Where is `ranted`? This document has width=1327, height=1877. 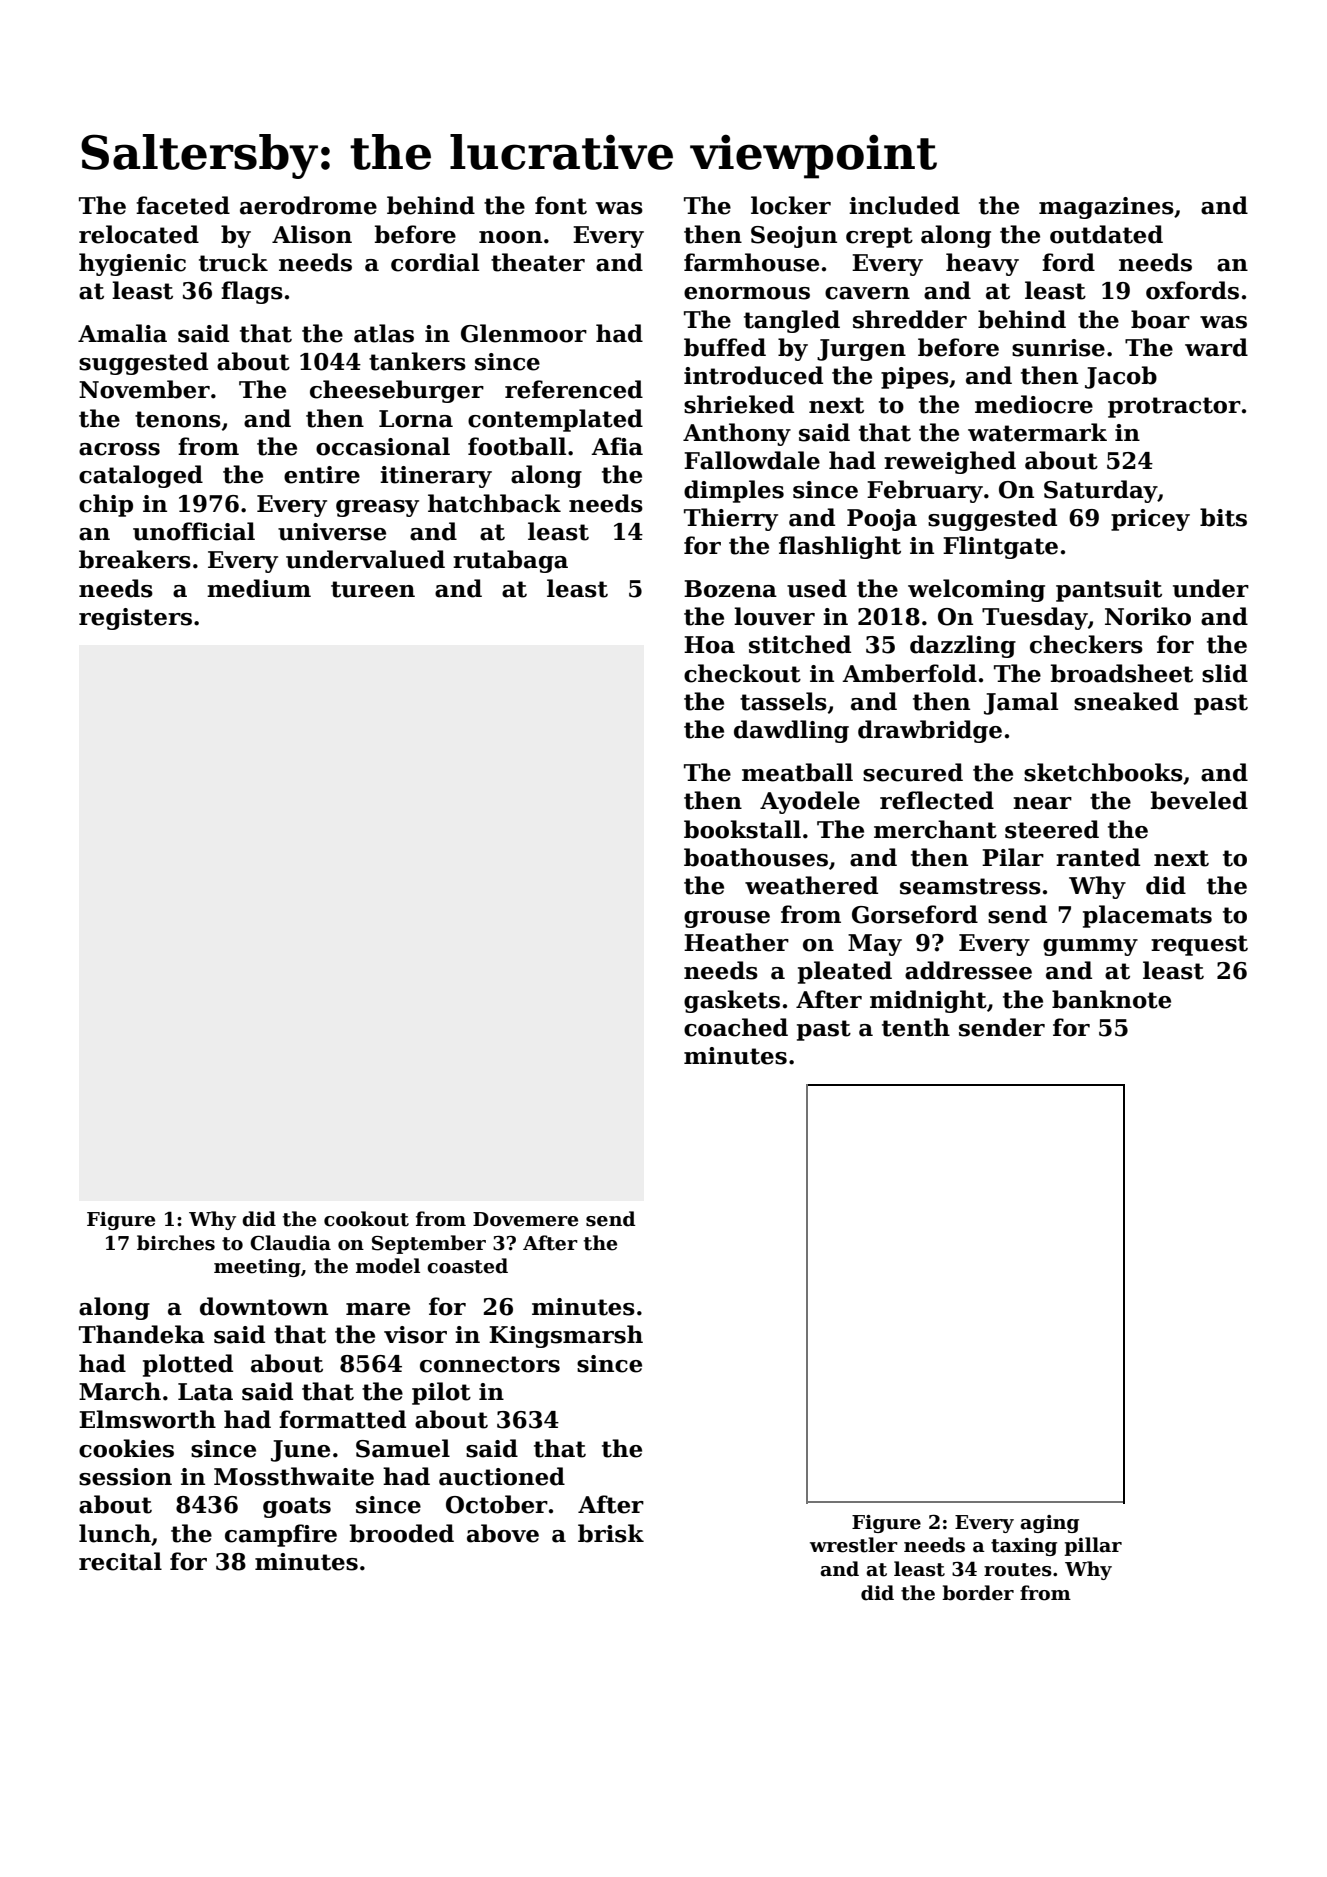
ranted is located at coordinates (1098, 857).
